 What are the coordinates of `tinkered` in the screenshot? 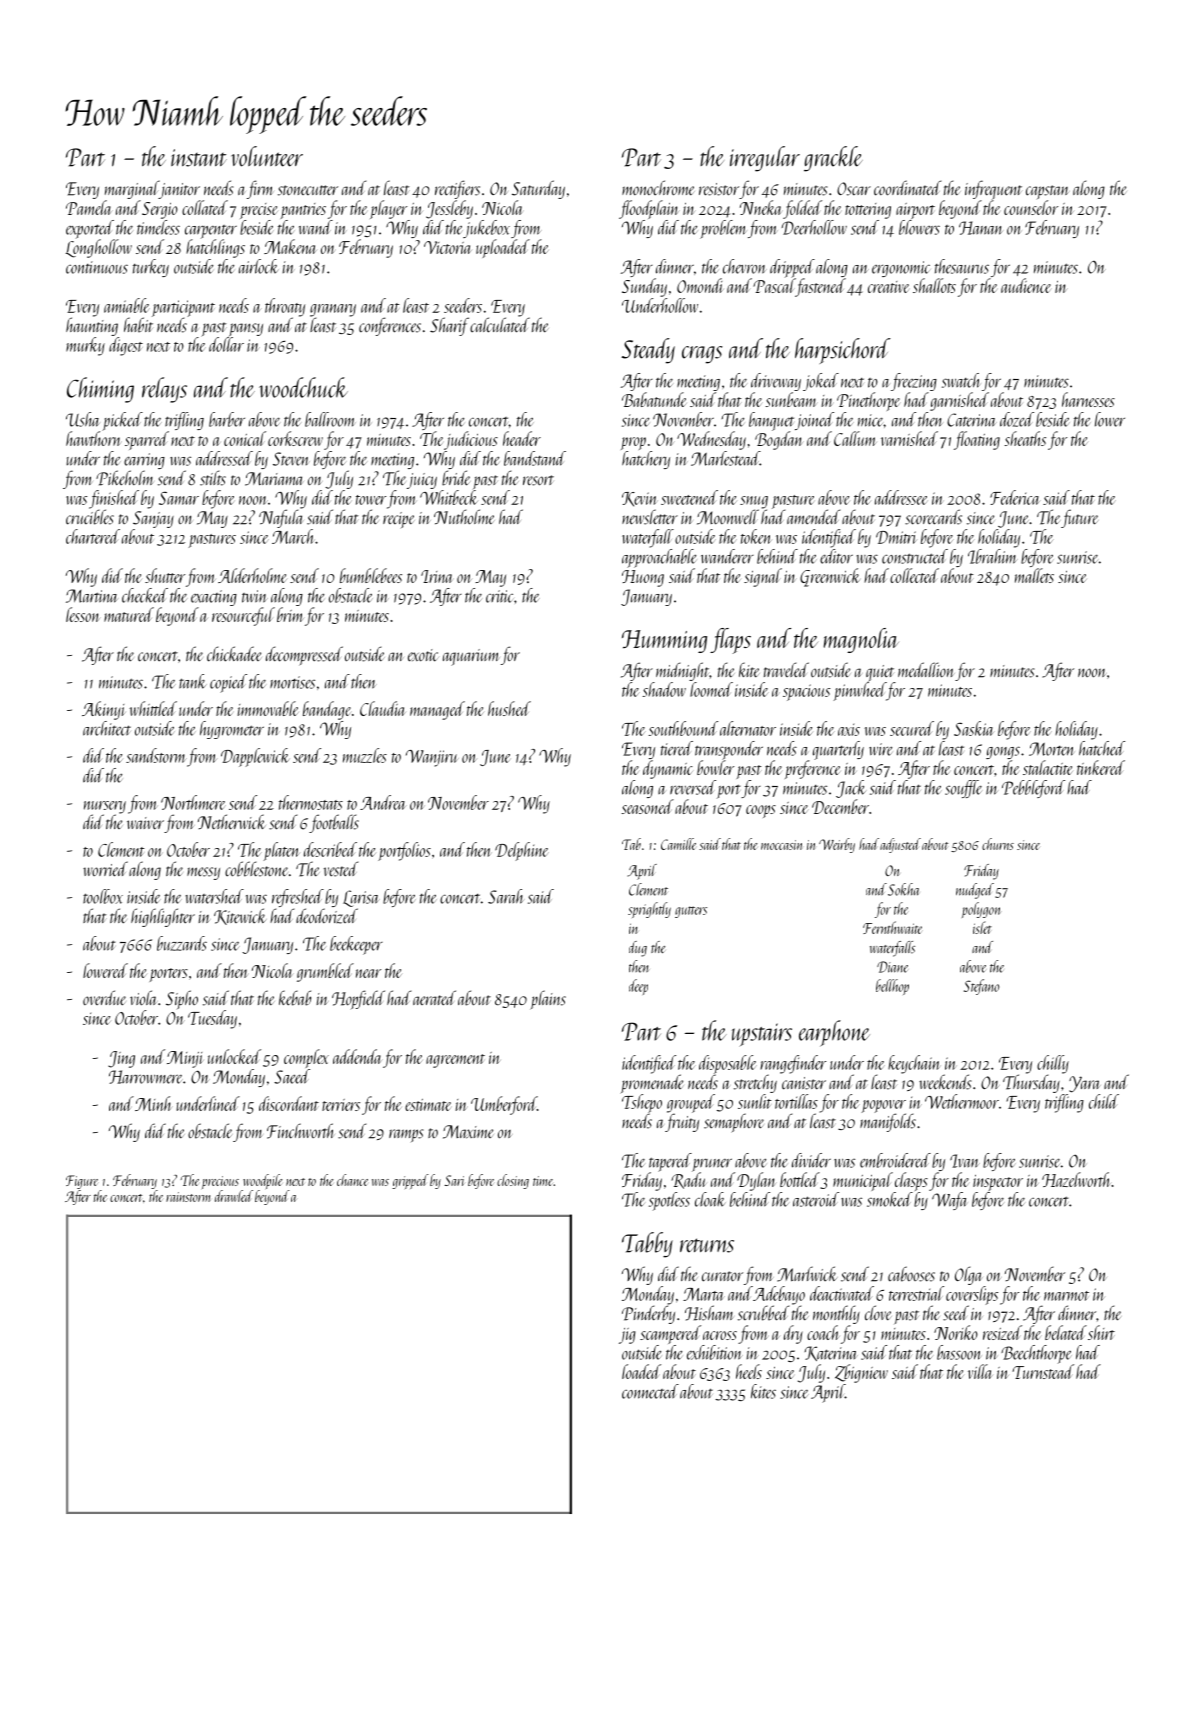 It's located at (1101, 767).
